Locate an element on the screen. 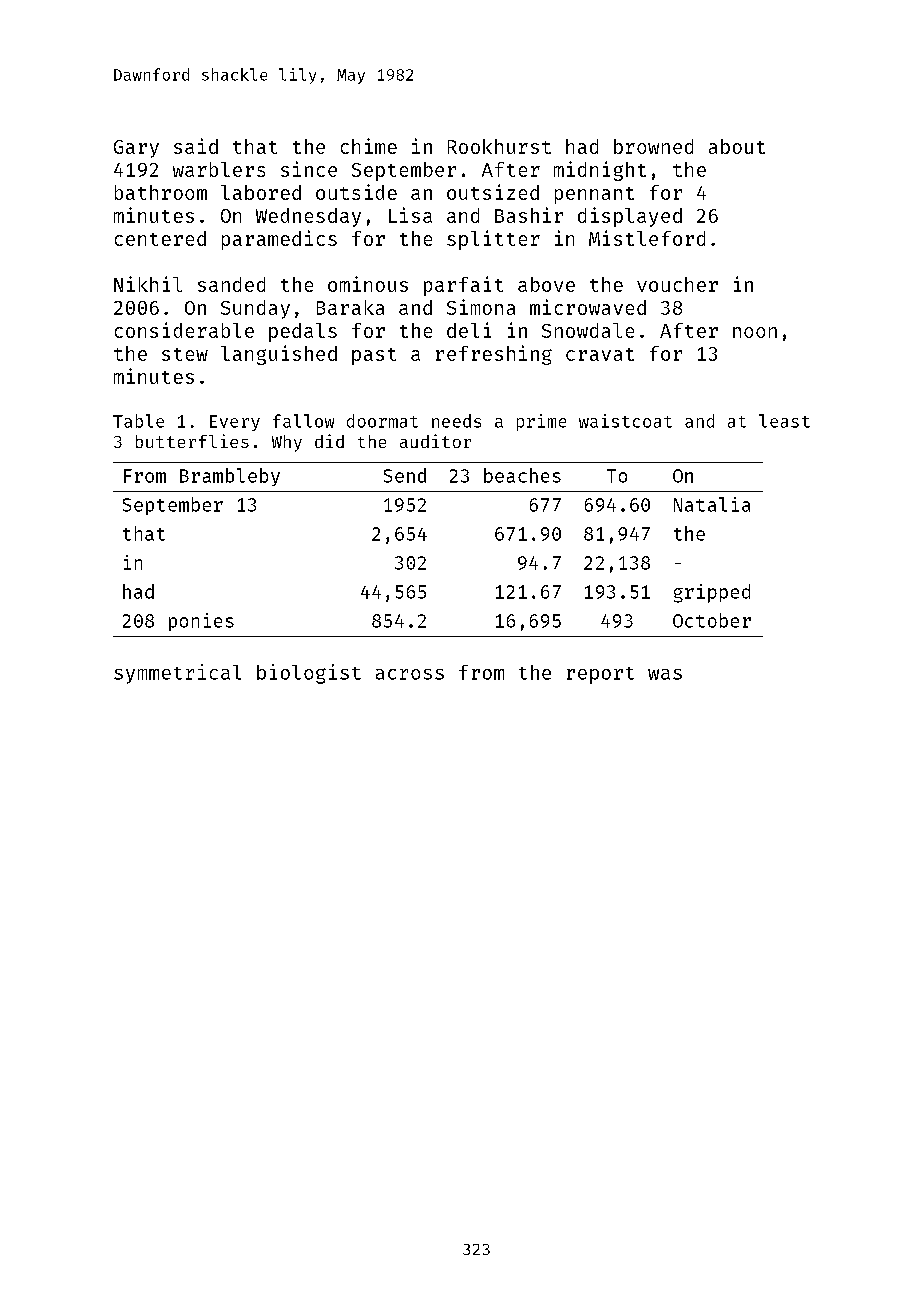 This screenshot has width=924, height=1311. considerable is located at coordinates (184, 330).
